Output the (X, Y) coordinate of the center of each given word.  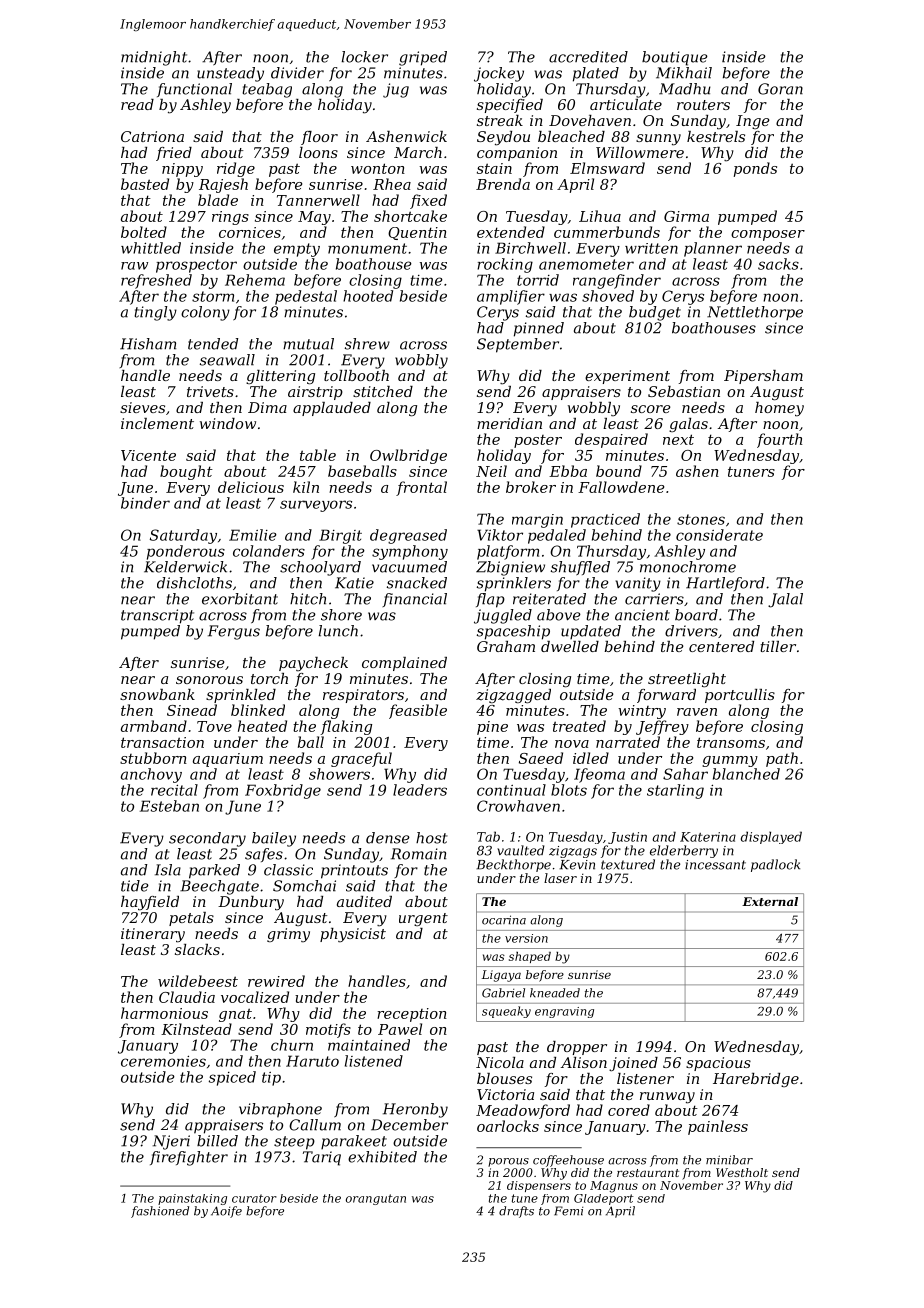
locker (365, 57)
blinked (258, 710)
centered (721, 646)
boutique (675, 58)
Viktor (500, 535)
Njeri (171, 1142)
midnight (154, 58)
